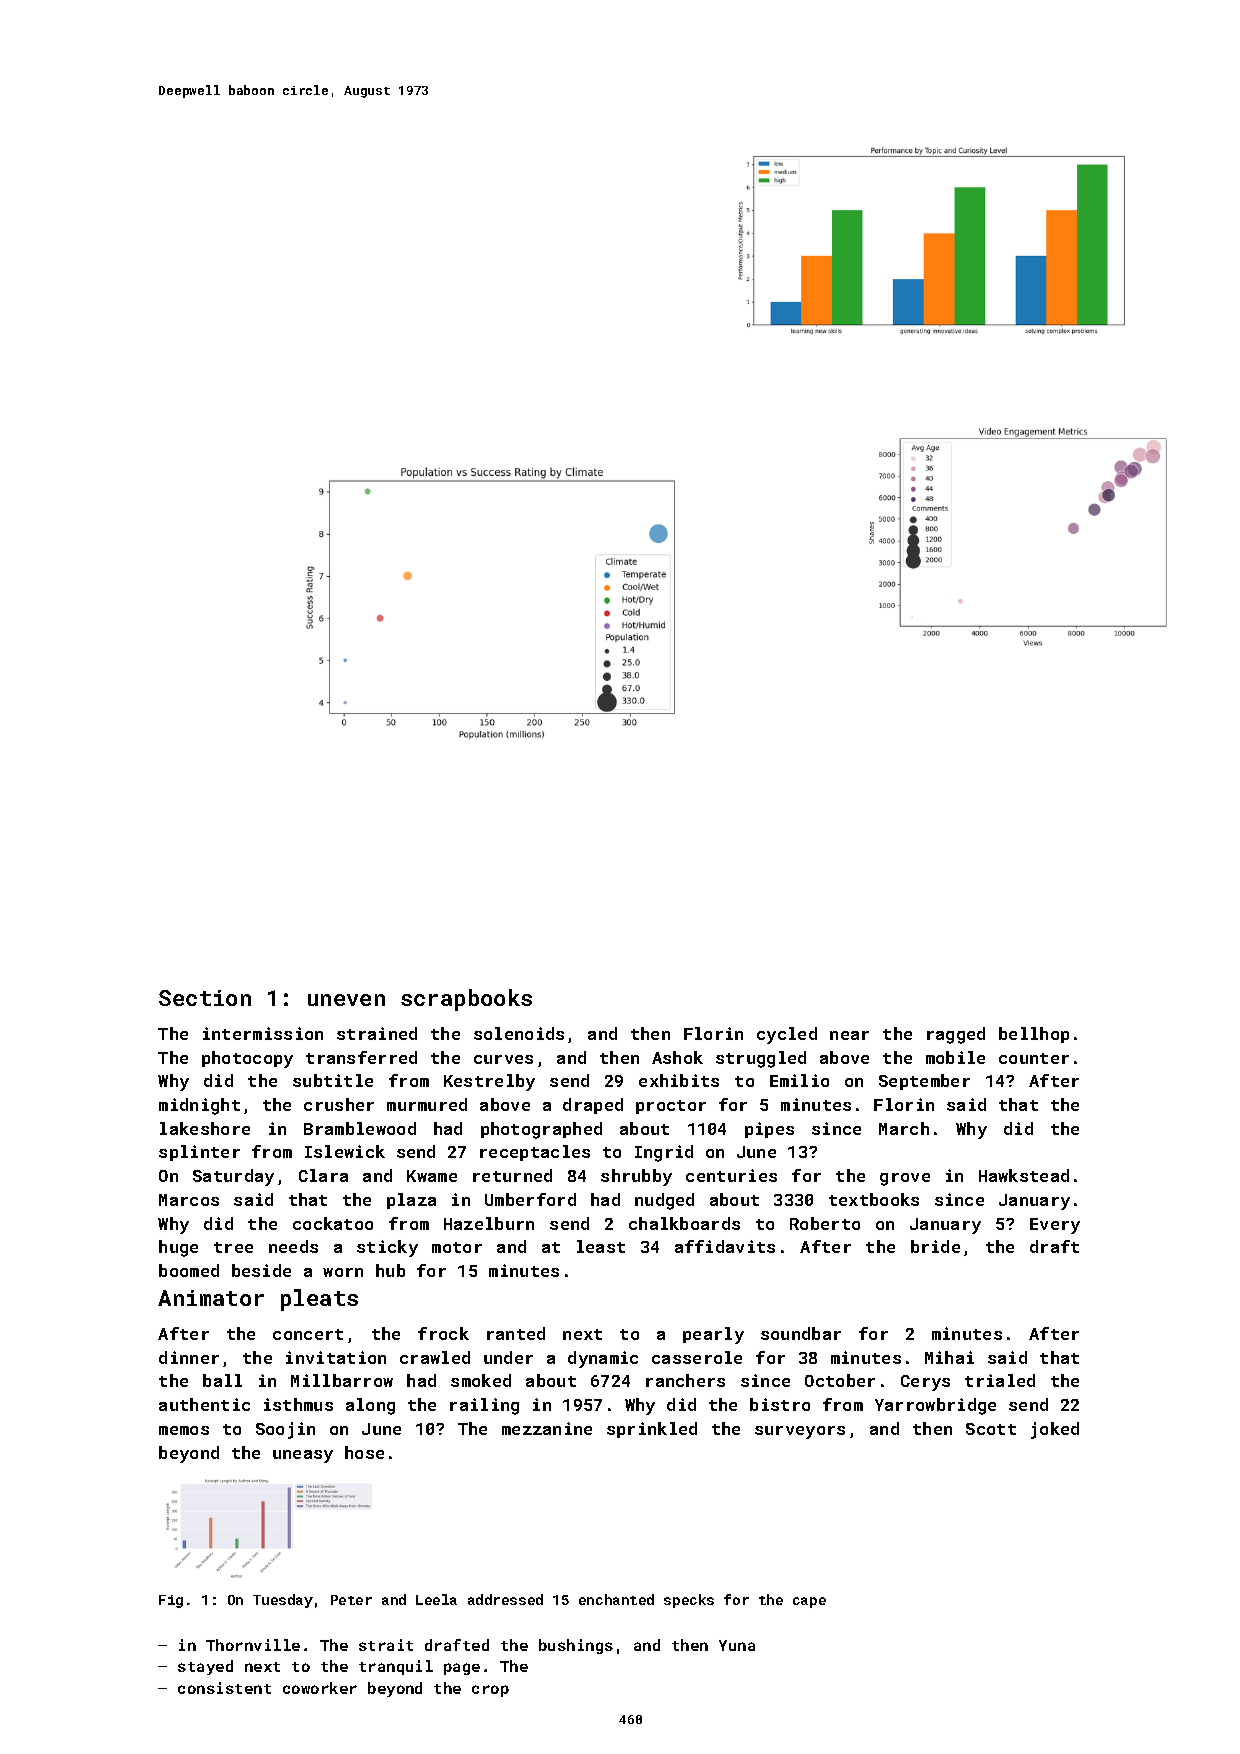  What do you see at coordinates (505, 1599) in the screenshot?
I see `addressed` at bounding box center [505, 1599].
